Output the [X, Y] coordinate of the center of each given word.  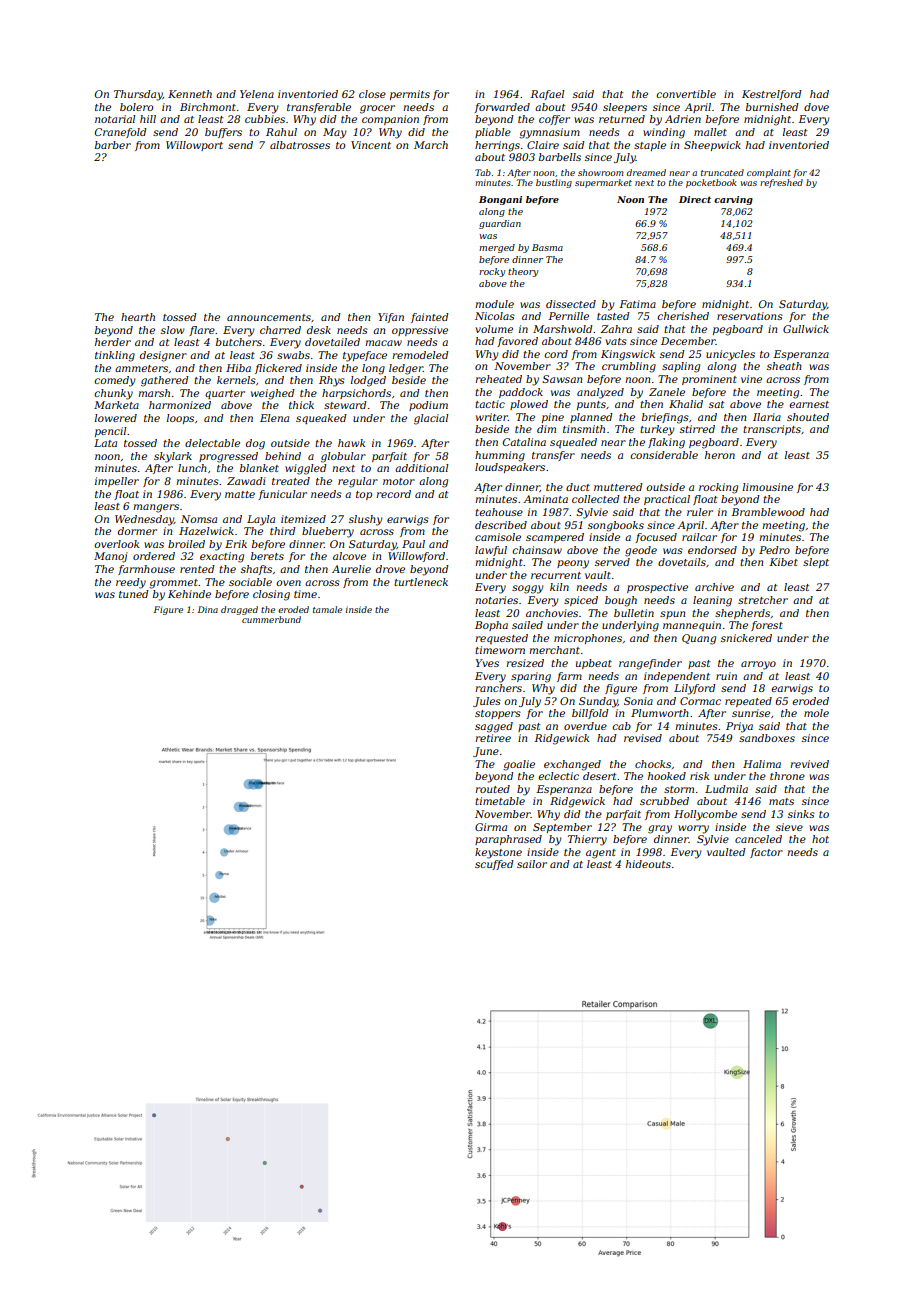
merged [497, 248]
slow [173, 330]
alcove [349, 556]
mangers [156, 508]
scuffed [494, 865]
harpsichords [356, 394]
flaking [666, 443]
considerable [664, 455]
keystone [498, 853]
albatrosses [300, 145]
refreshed [781, 183]
